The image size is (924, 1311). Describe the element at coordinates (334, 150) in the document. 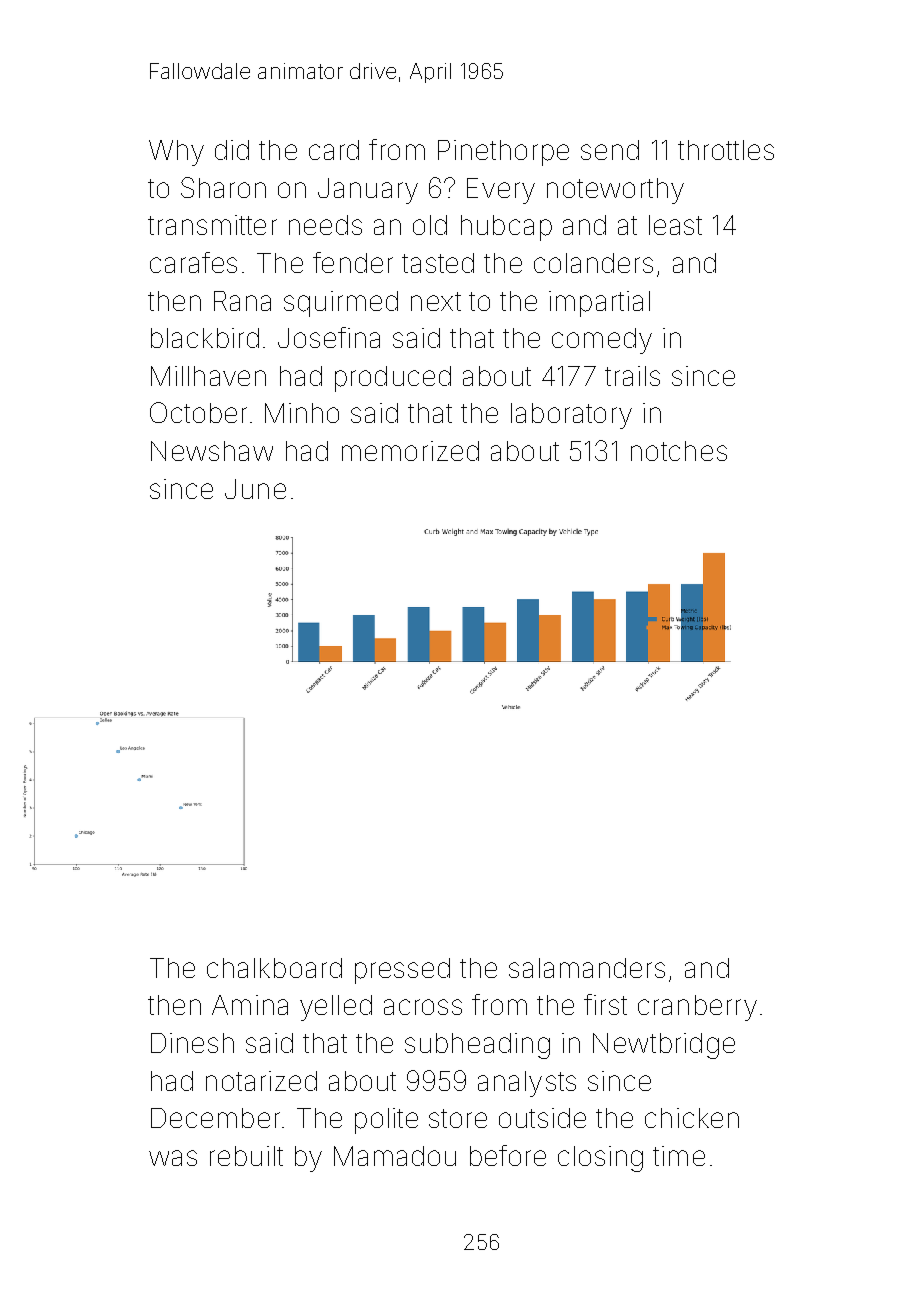

I see `card` at that location.
